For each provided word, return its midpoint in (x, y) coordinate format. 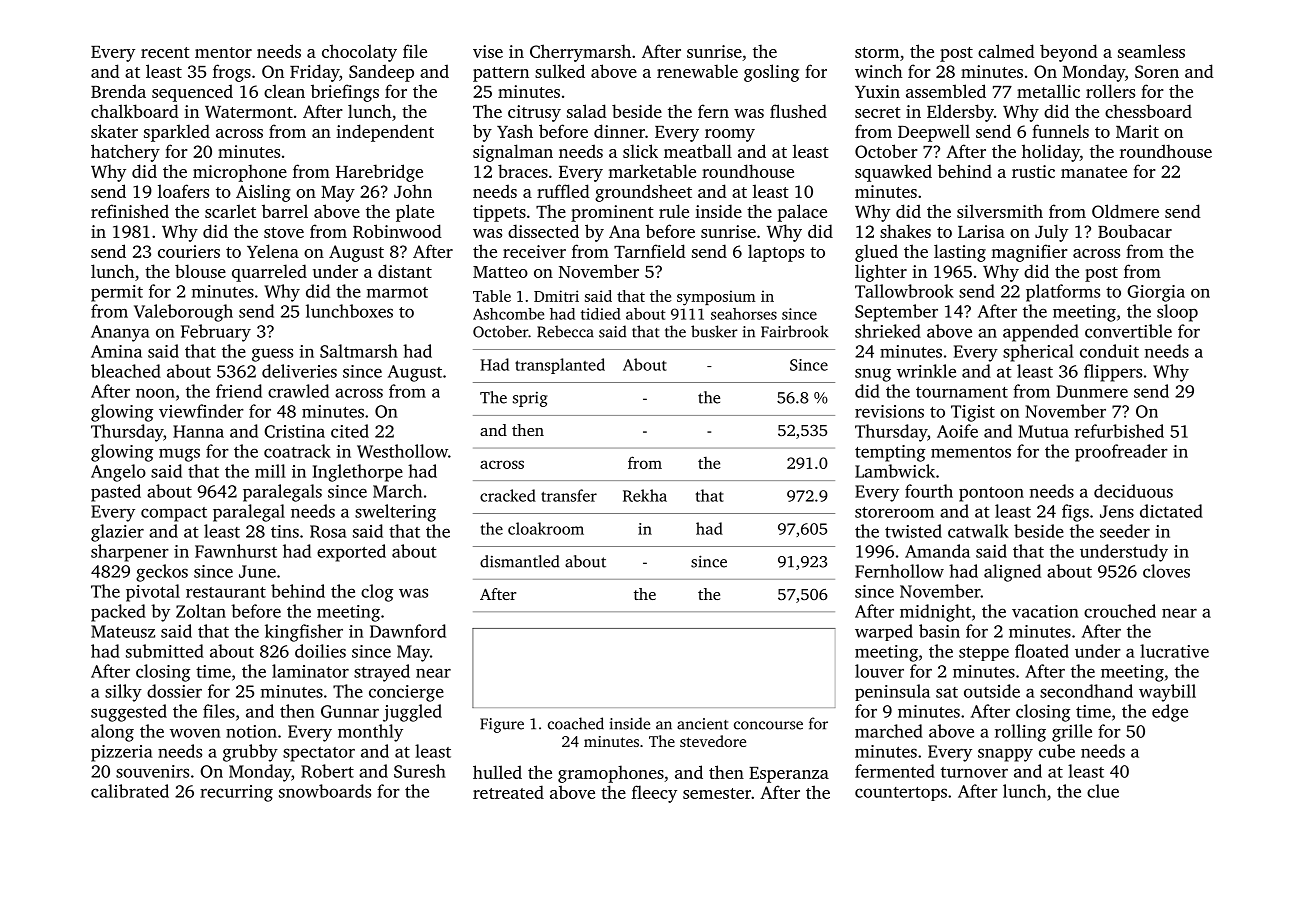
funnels (1060, 131)
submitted (165, 651)
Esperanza (789, 775)
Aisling (263, 193)
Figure (502, 725)
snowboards (325, 791)
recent (165, 52)
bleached (126, 371)
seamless (1151, 51)
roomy (730, 135)
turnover (974, 772)
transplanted (560, 366)
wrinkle (926, 371)
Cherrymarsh (580, 53)
